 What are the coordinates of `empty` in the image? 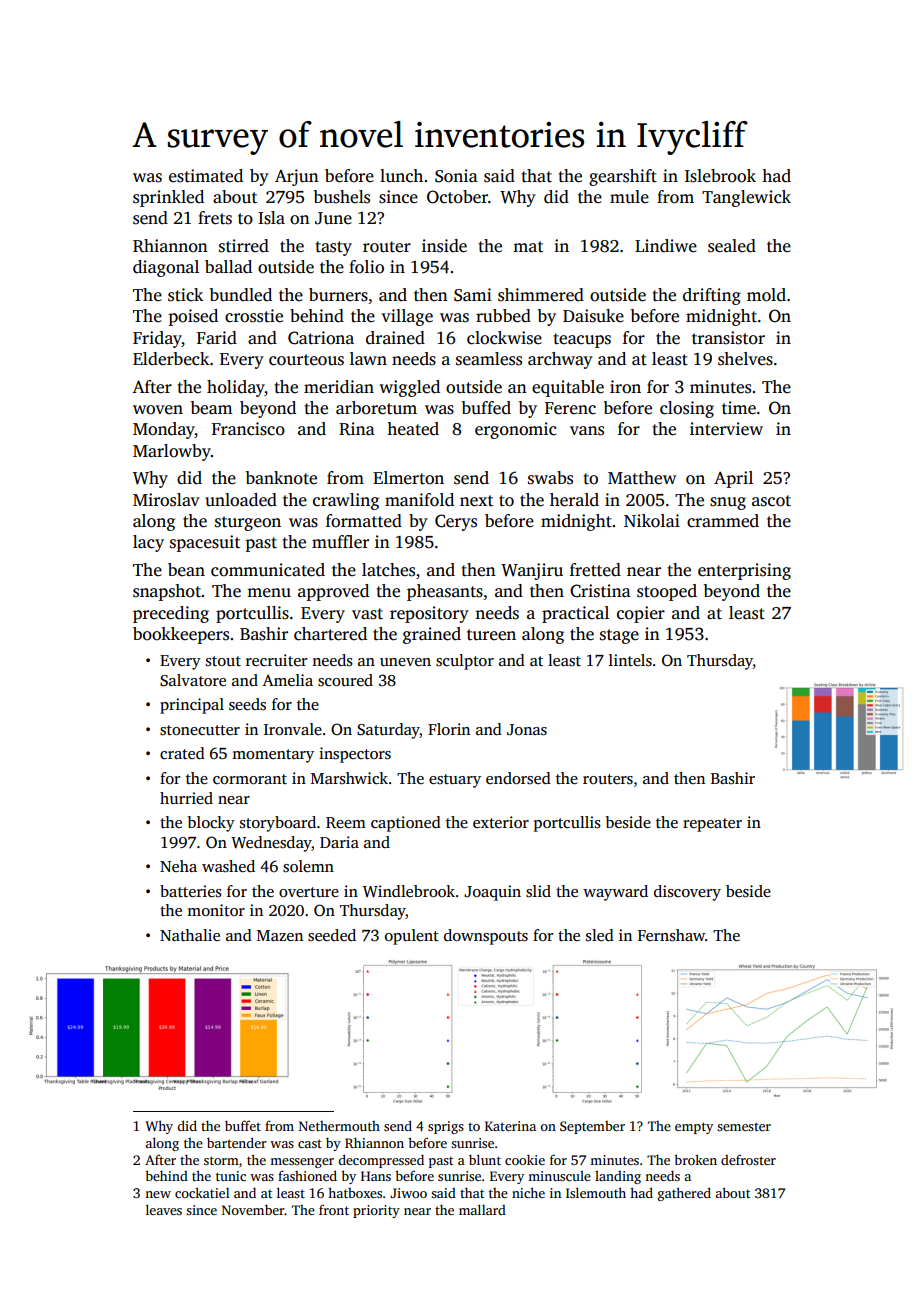 It's located at (694, 1128).
